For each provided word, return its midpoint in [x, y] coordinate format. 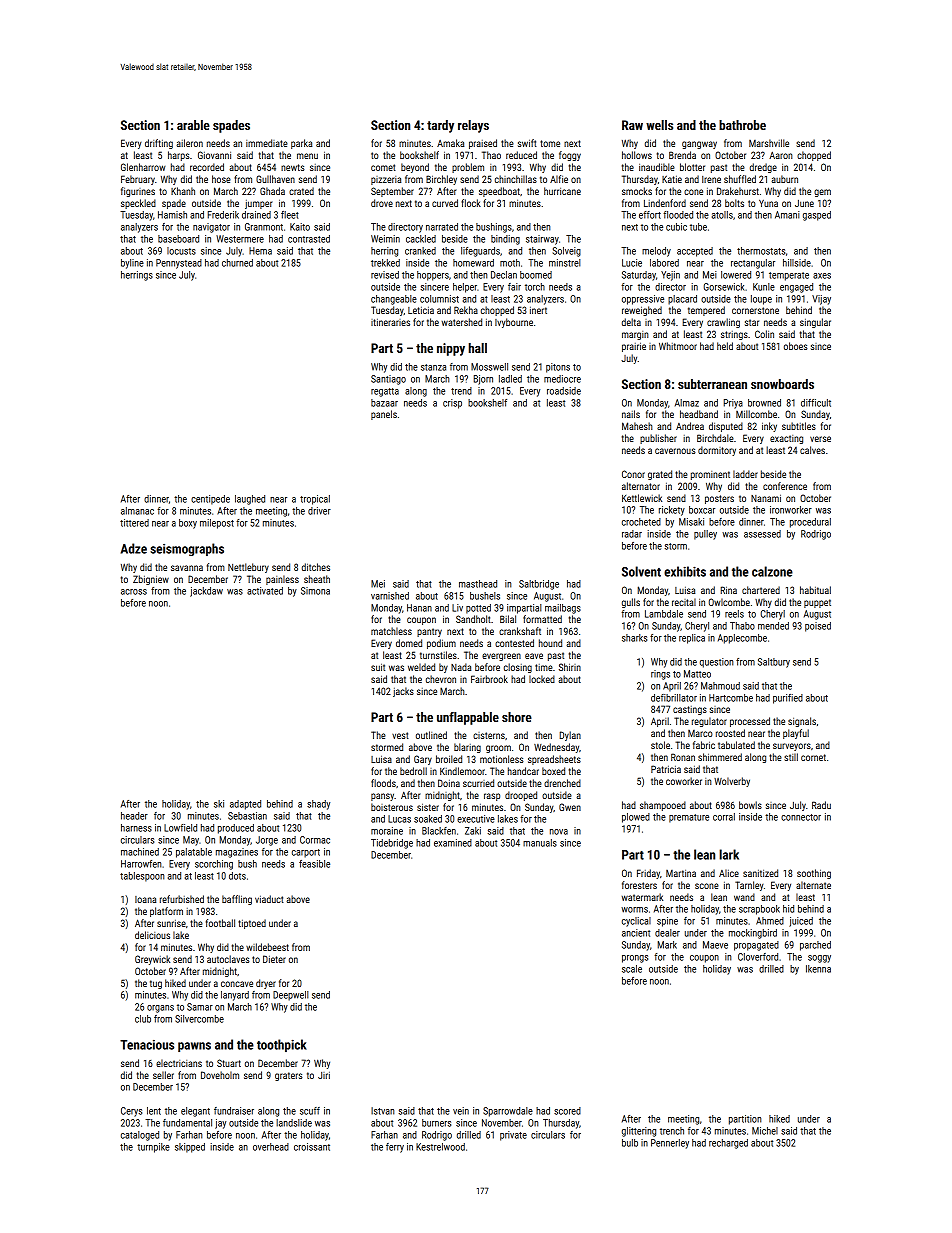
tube [698, 227]
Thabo [742, 626]
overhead [271, 1147]
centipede [210, 500]
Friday [648, 874]
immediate [267, 143]
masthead [478, 584]
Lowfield [180, 828]
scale [632, 969]
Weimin [385, 239]
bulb [630, 1143]
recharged [728, 1144]
